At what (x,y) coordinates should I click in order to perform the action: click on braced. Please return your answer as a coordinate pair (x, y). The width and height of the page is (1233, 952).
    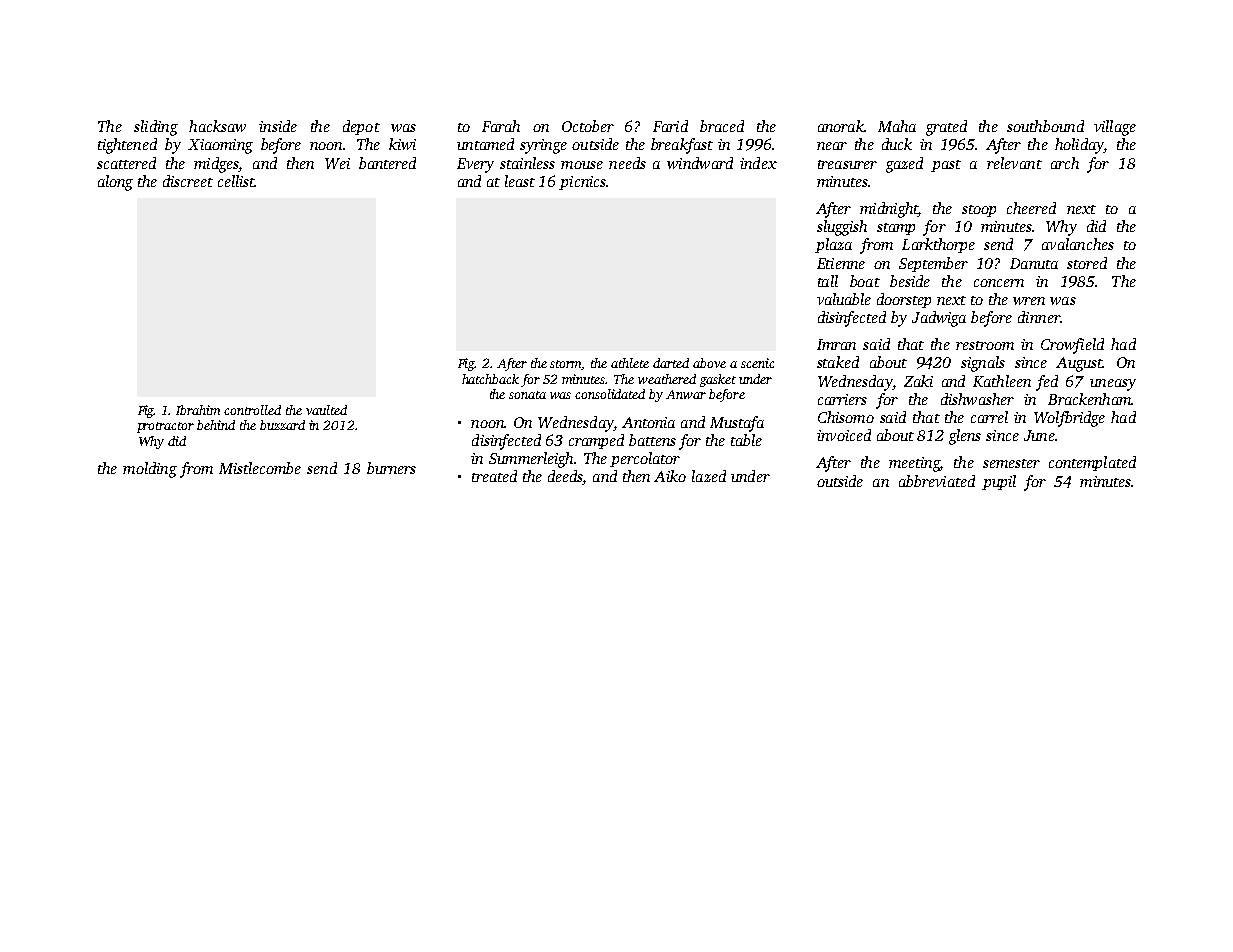
    Looking at the image, I should click on (722, 126).
